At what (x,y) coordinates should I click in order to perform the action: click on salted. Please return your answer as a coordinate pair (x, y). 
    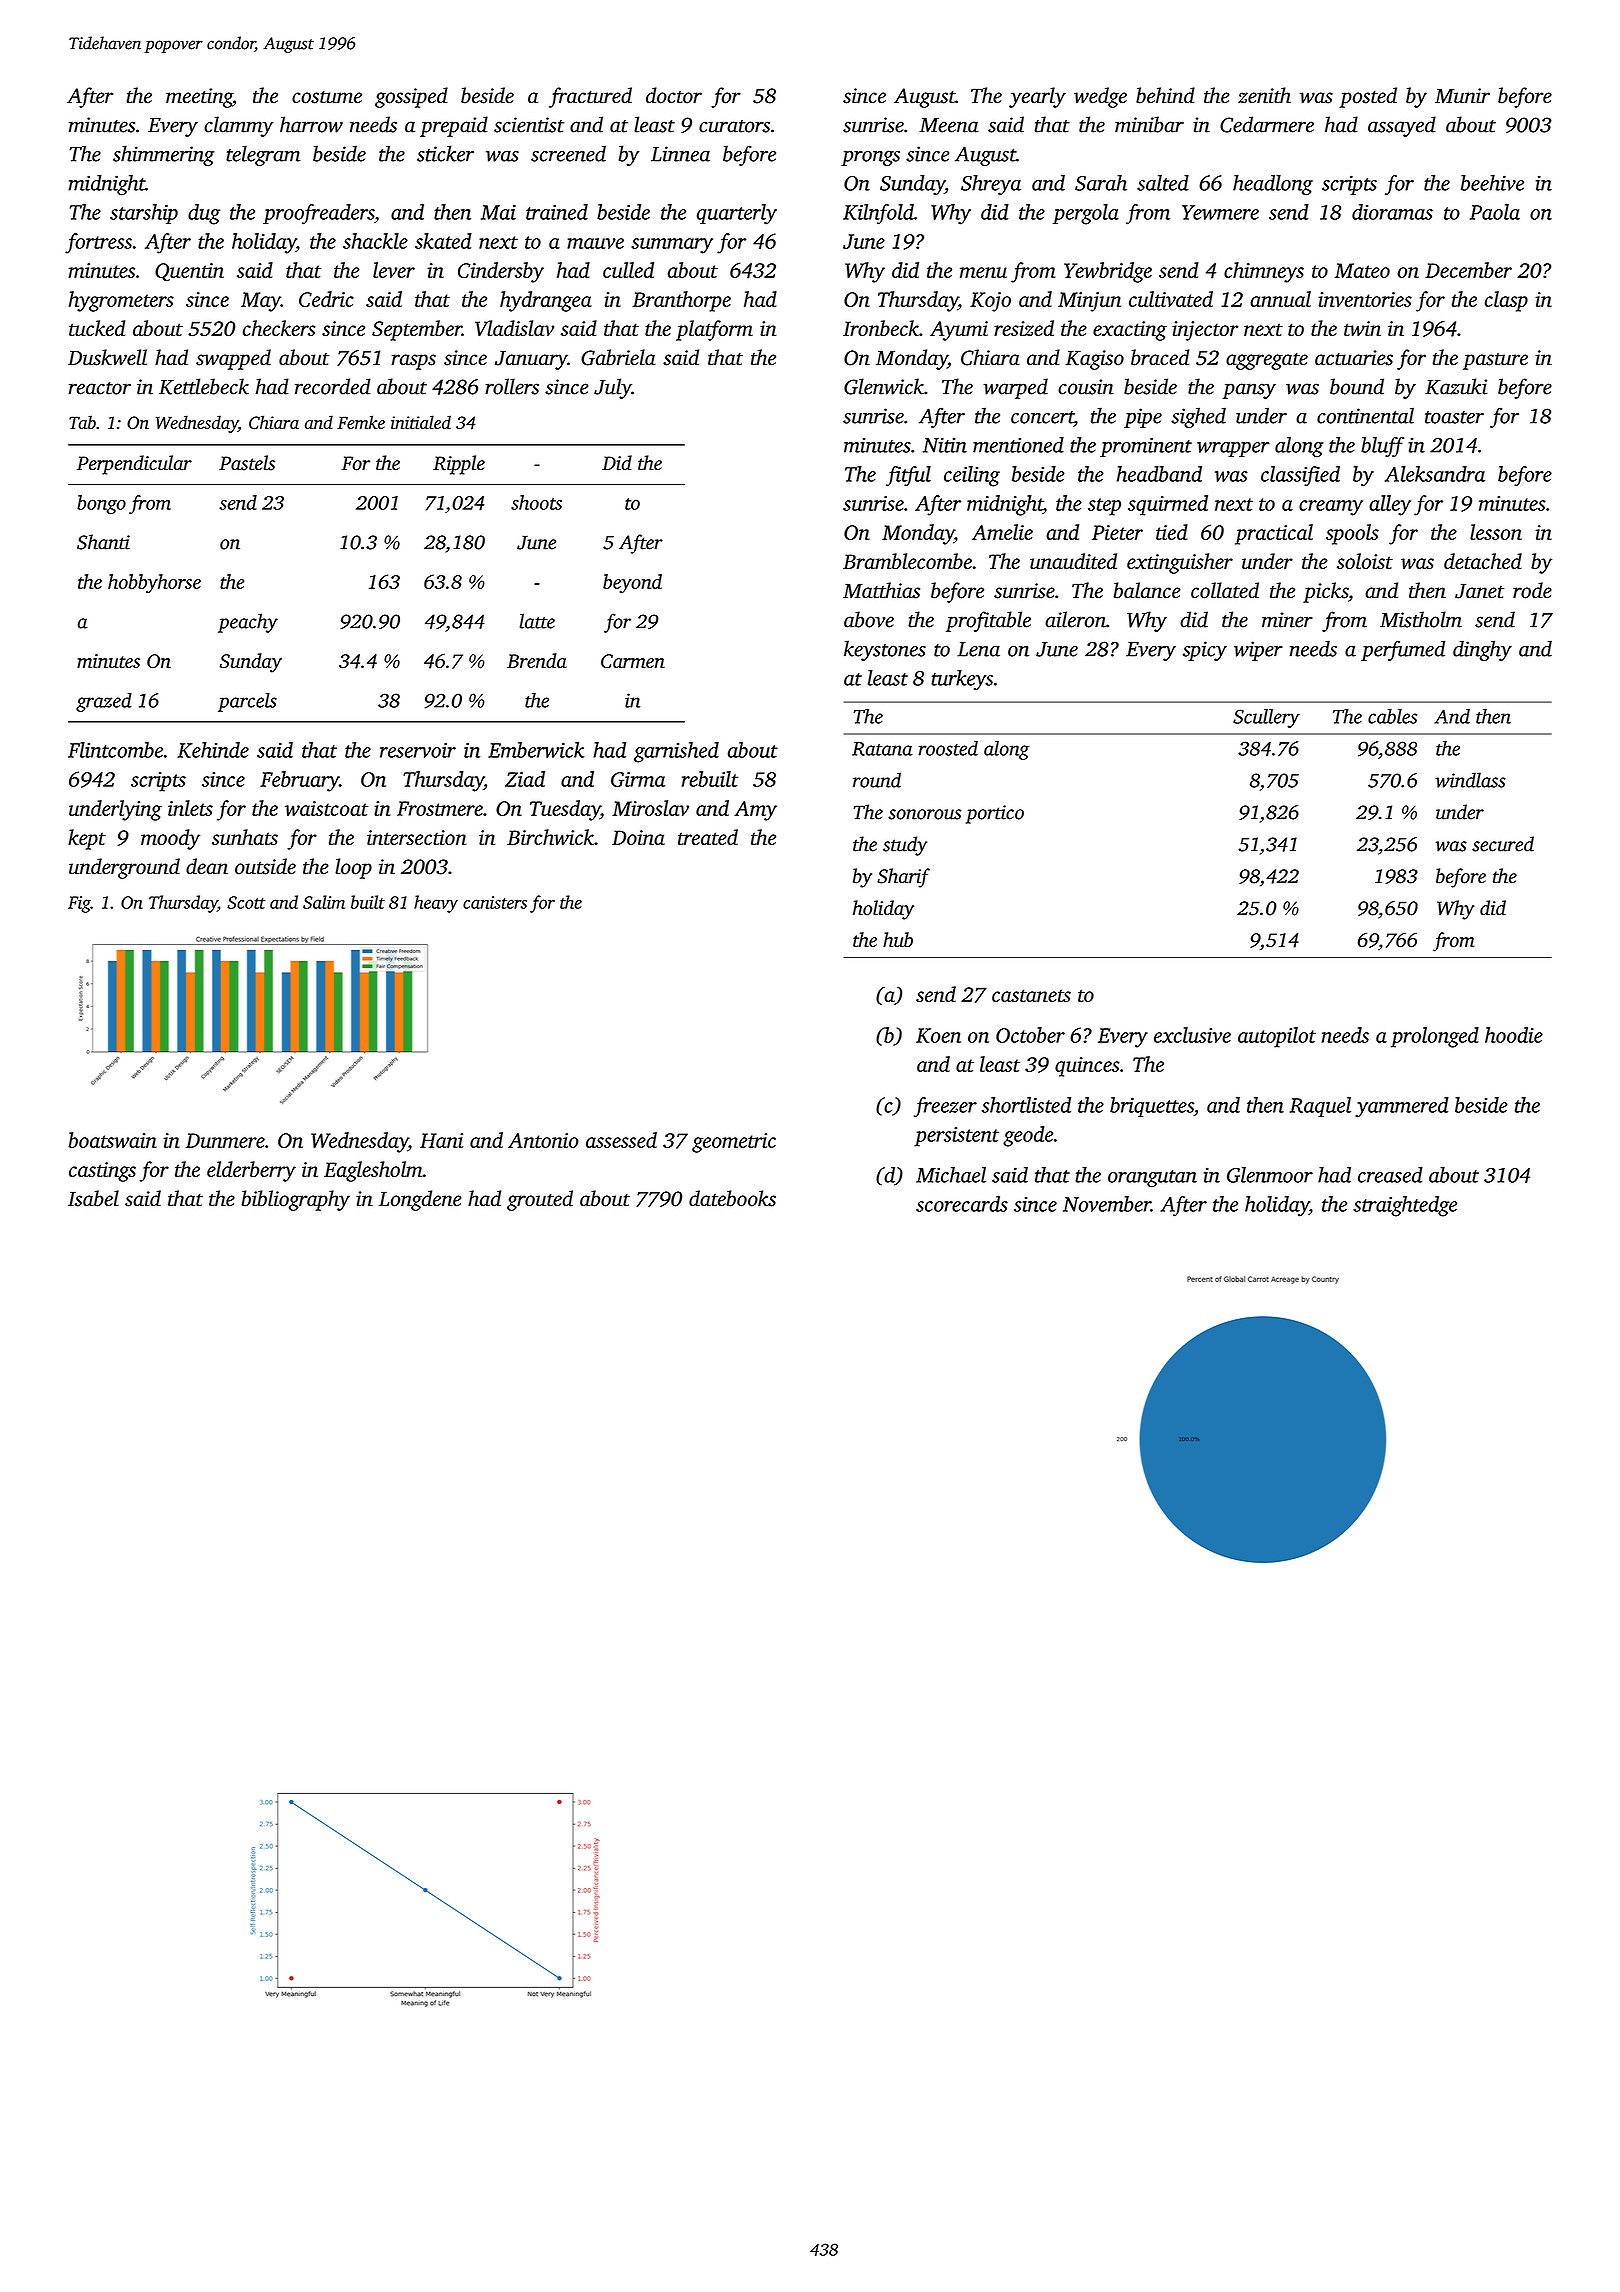
    Looking at the image, I should click on (1163, 183).
